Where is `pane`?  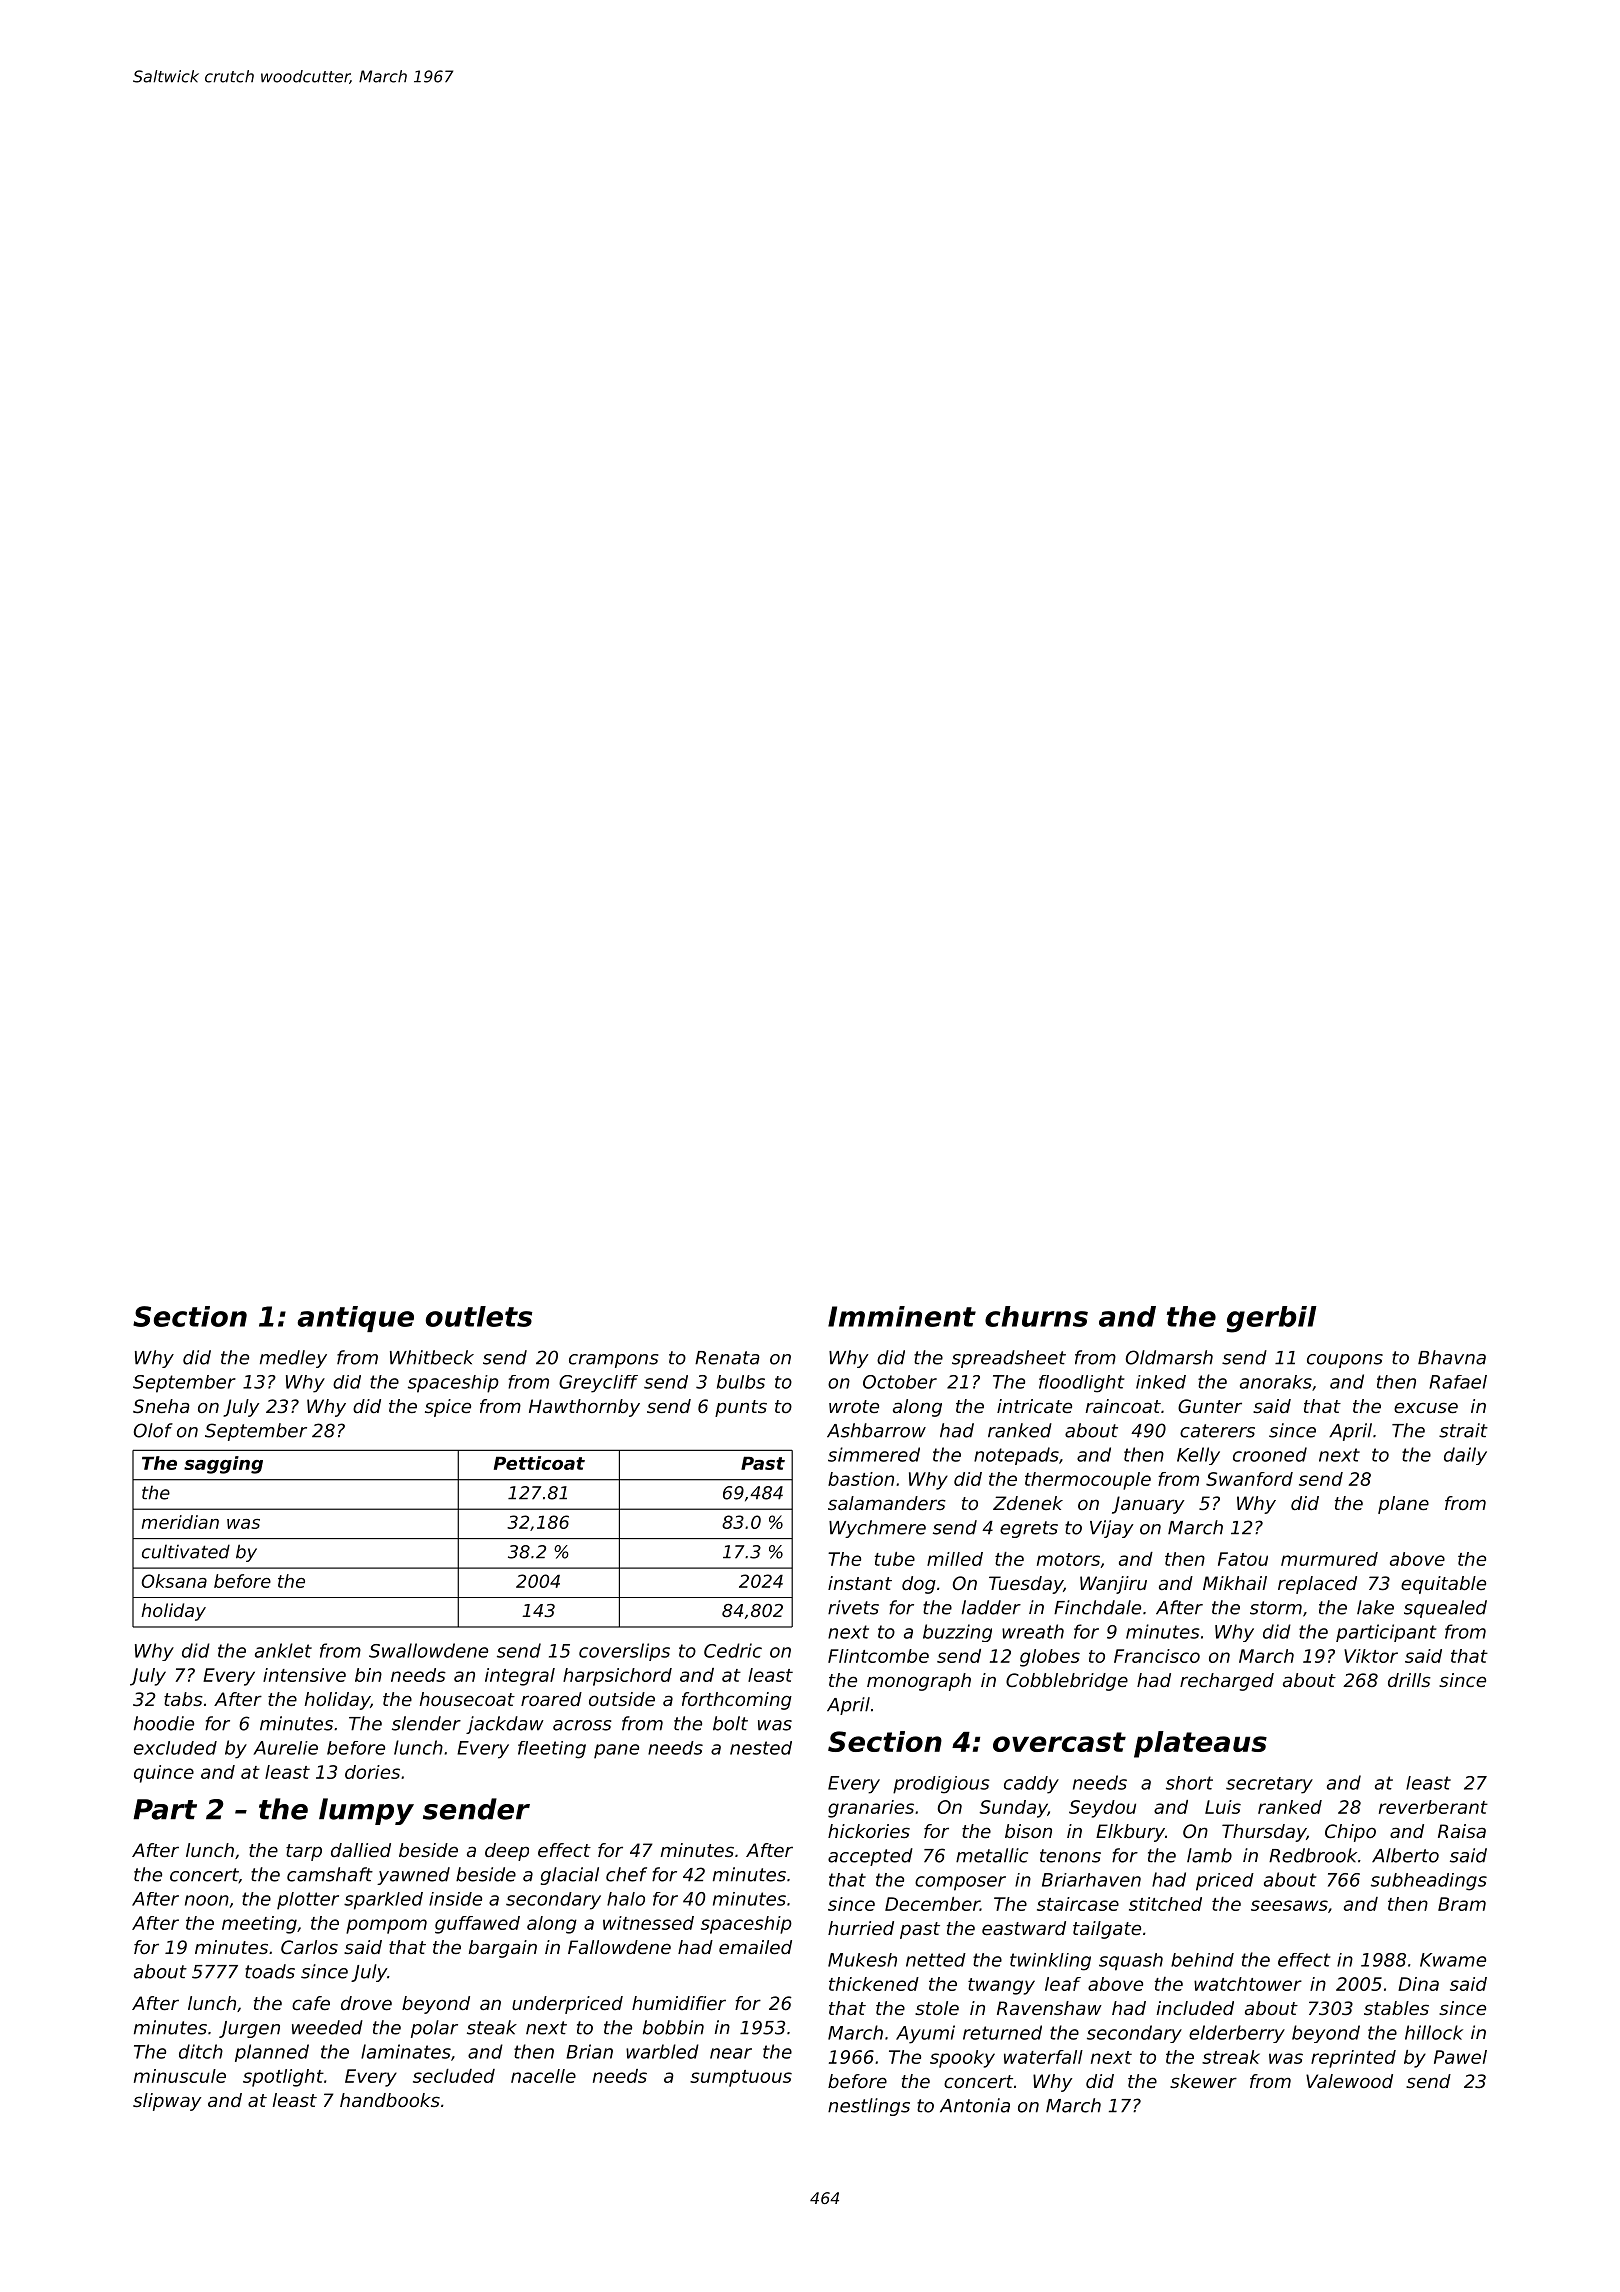 pane is located at coordinates (616, 1751).
